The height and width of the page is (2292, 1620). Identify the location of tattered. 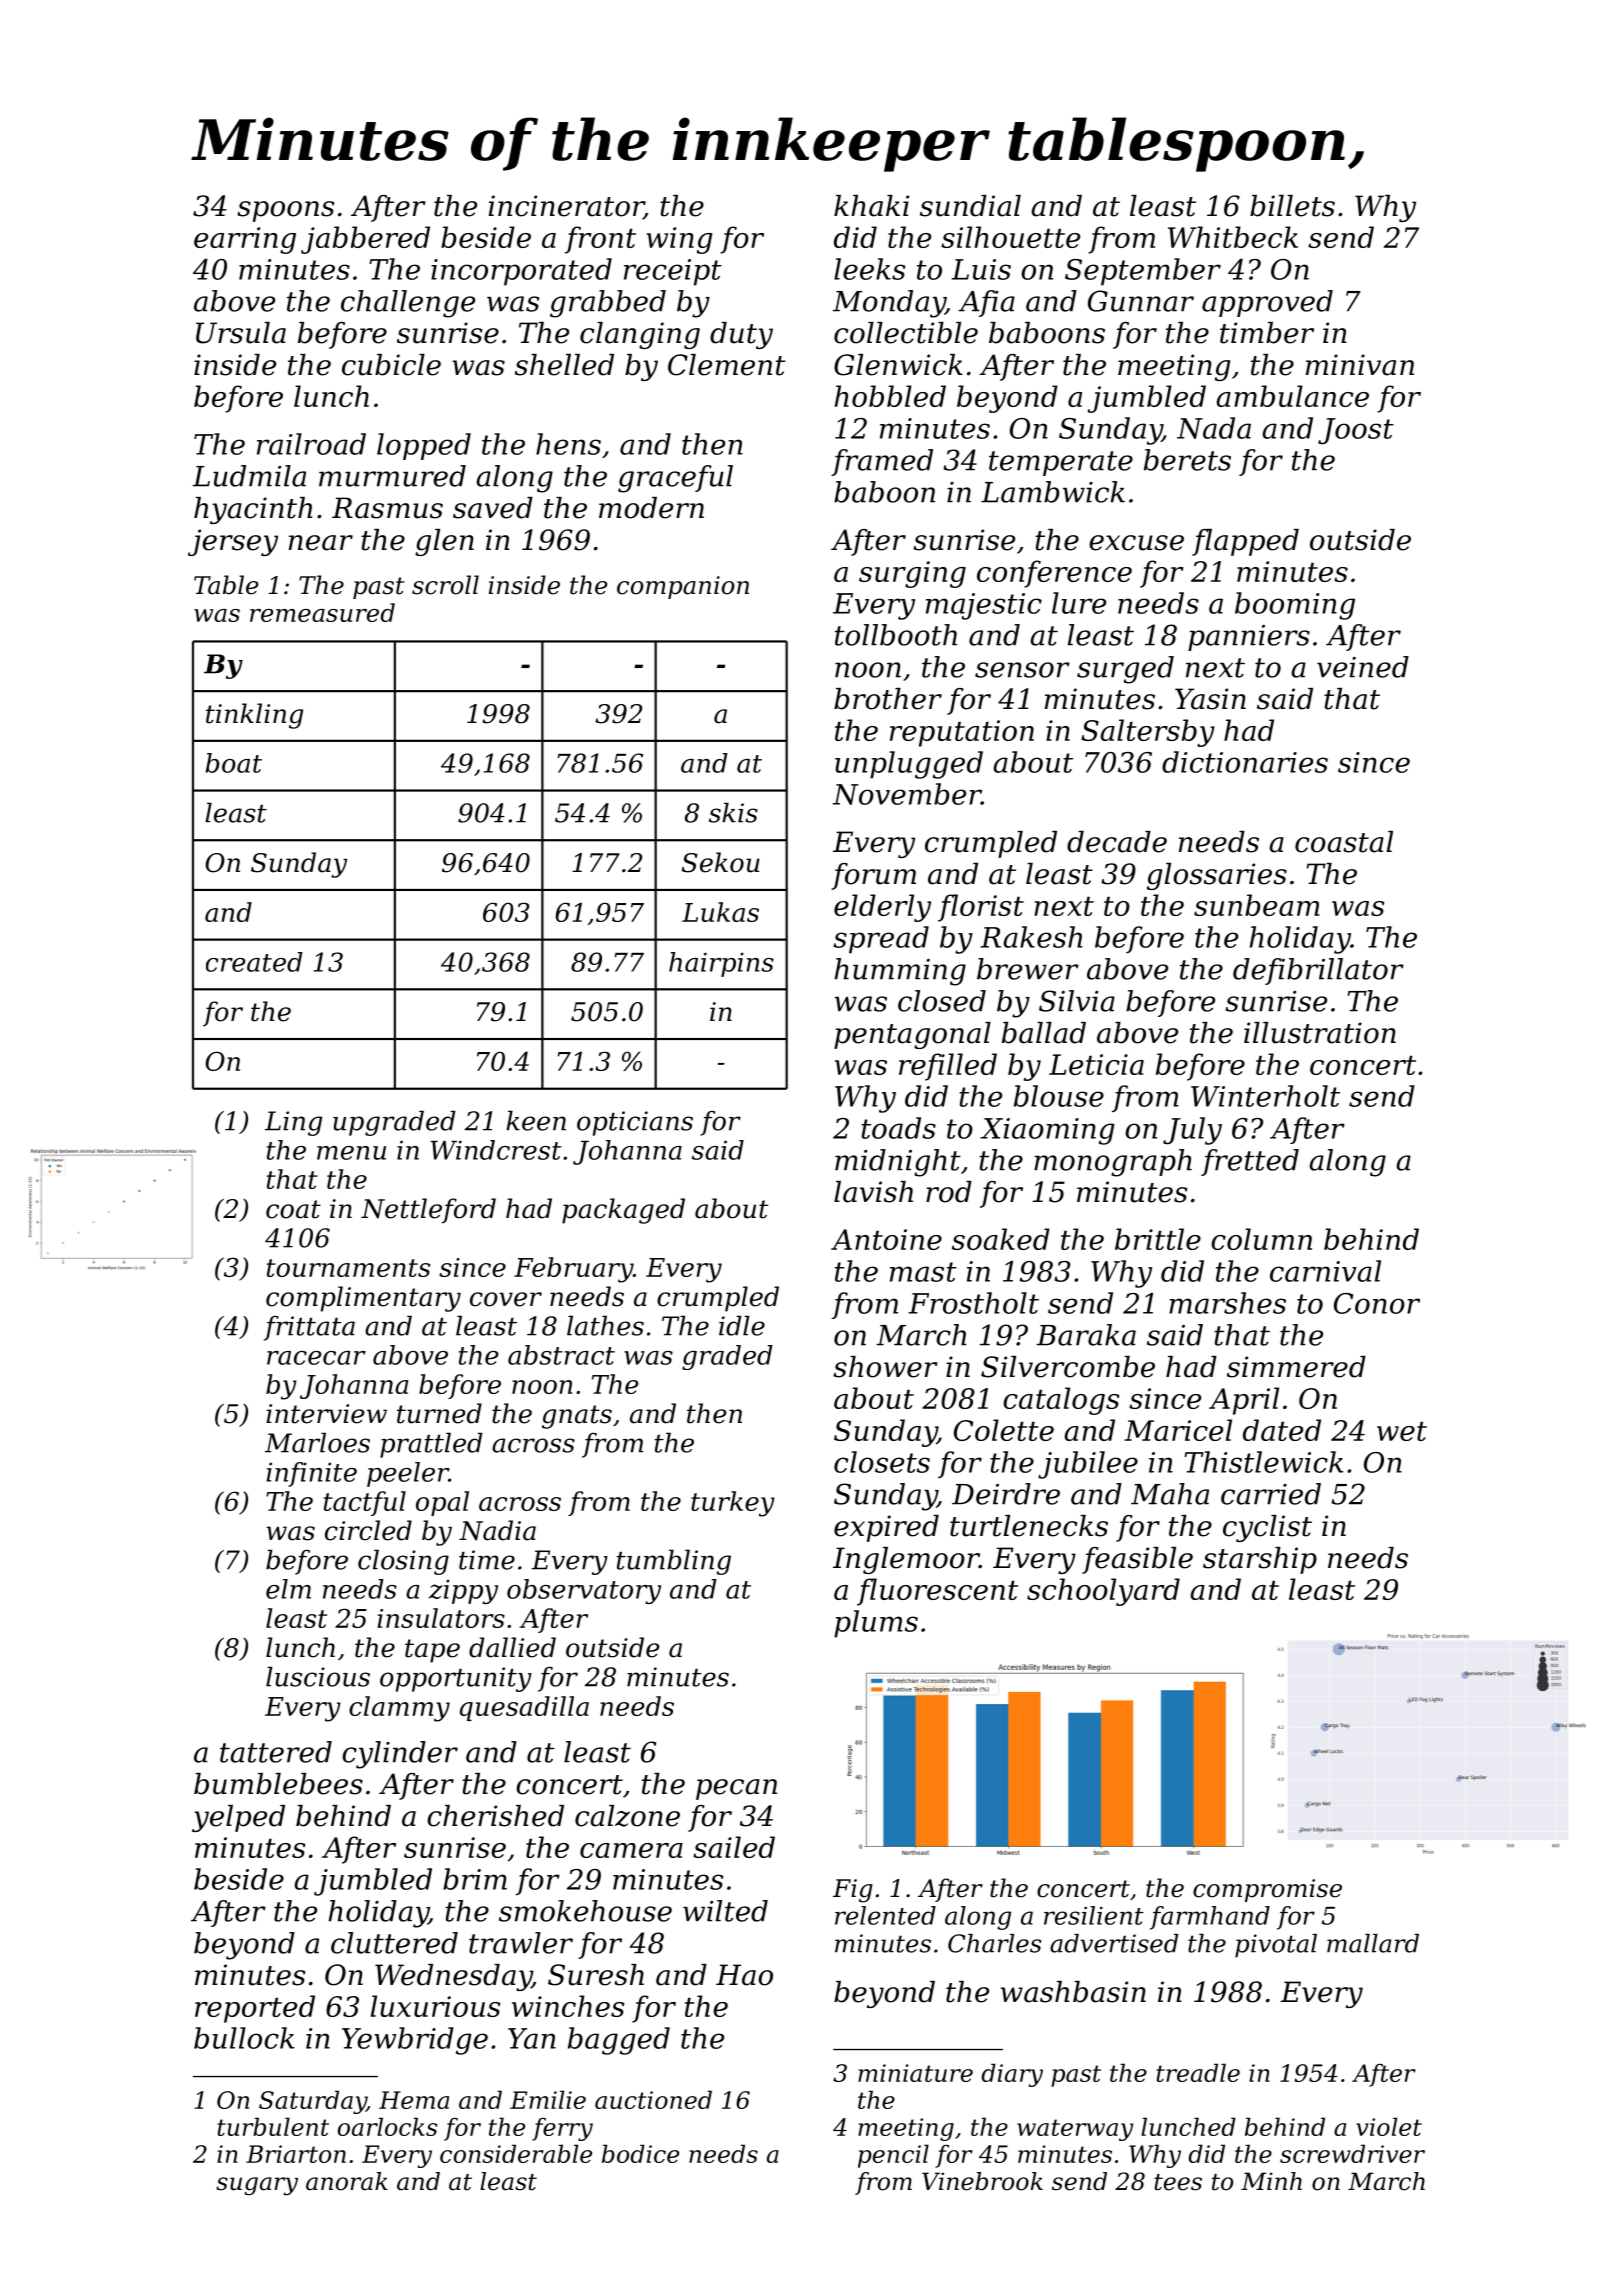
(276, 1752).
